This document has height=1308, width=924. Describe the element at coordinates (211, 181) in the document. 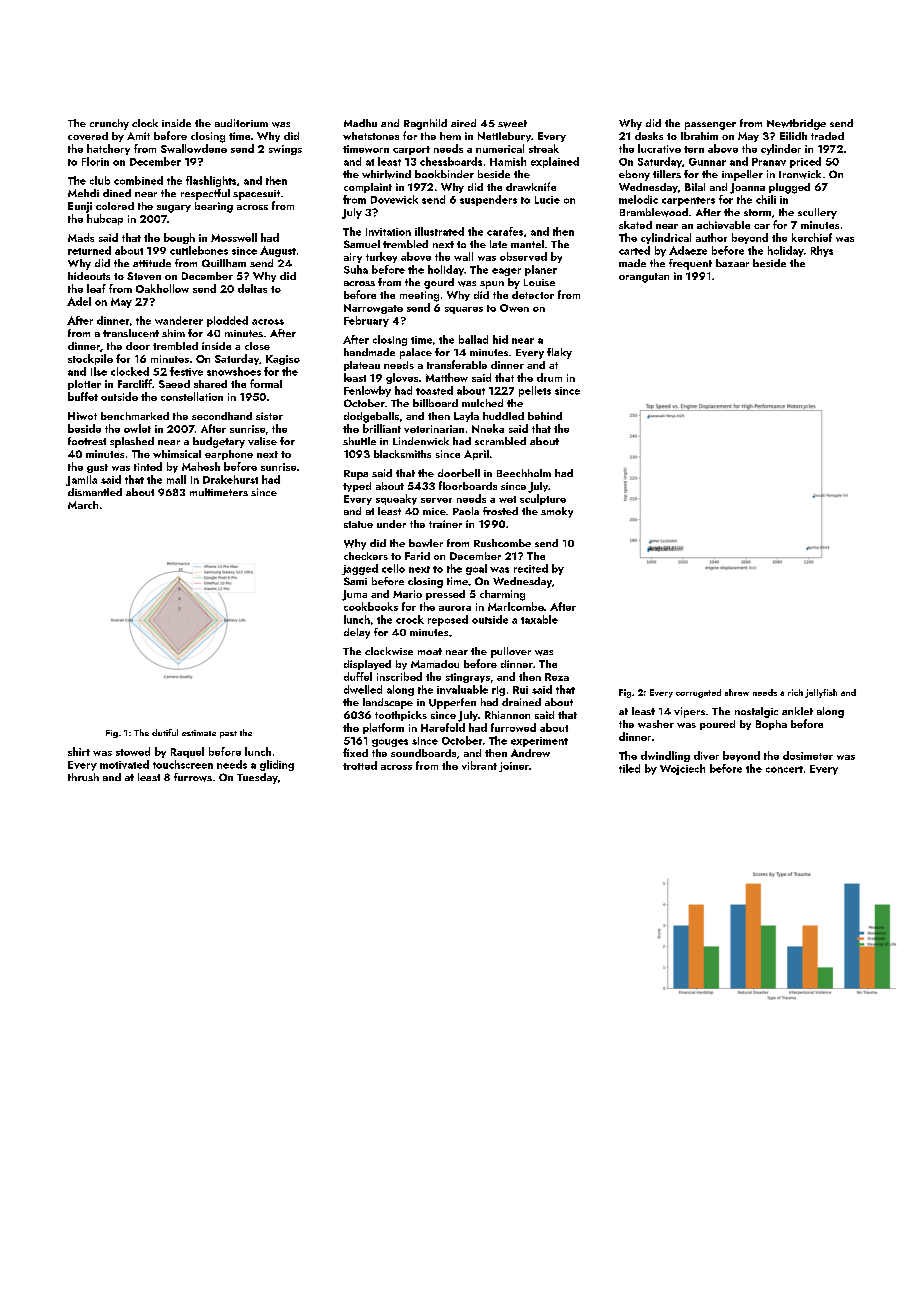

I see `flashlights` at that location.
